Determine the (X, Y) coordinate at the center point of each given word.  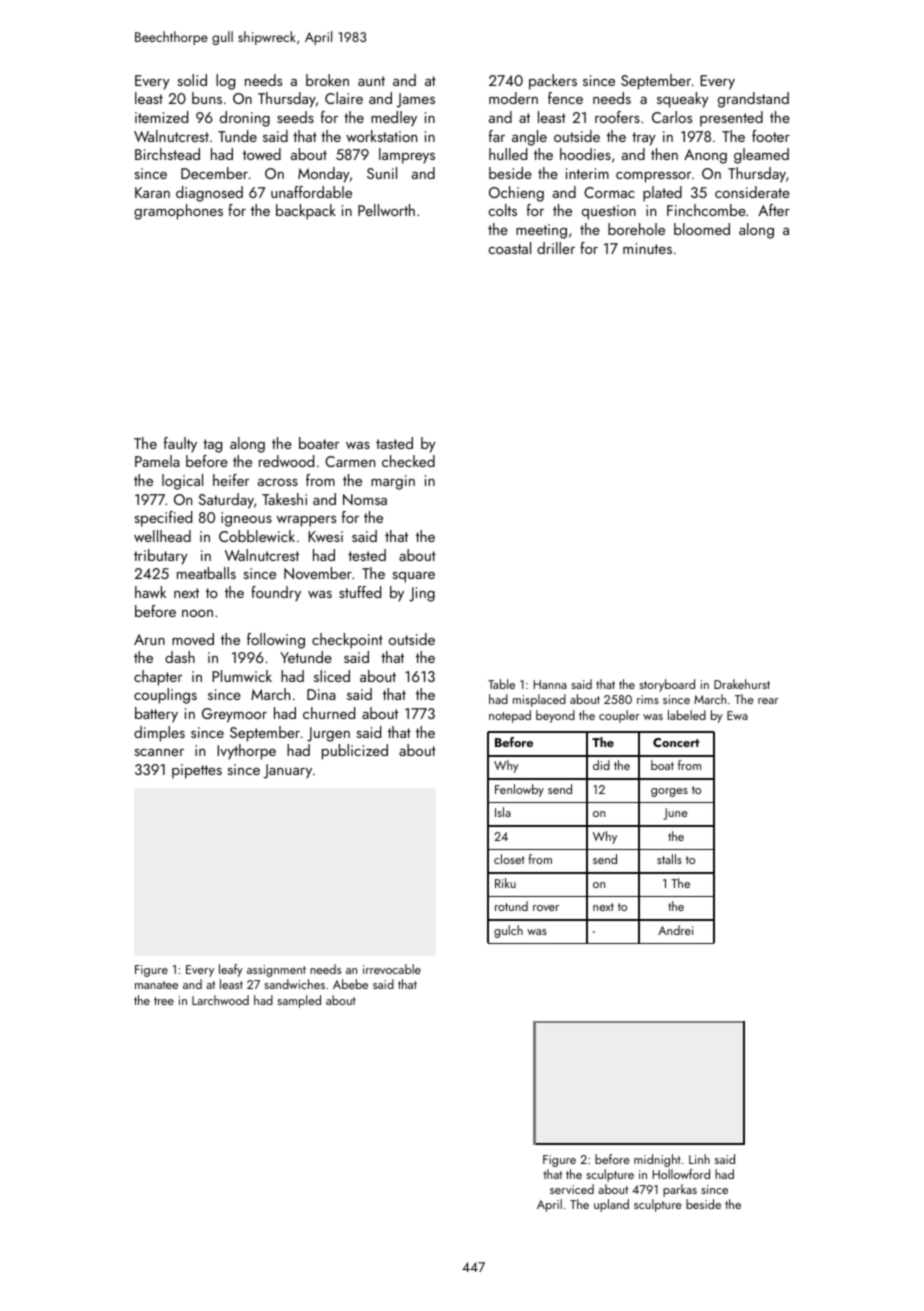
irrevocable (392, 969)
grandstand (753, 100)
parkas (680, 1190)
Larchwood (220, 1000)
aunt (371, 81)
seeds (295, 117)
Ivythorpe (246, 752)
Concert (676, 742)
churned (329, 713)
